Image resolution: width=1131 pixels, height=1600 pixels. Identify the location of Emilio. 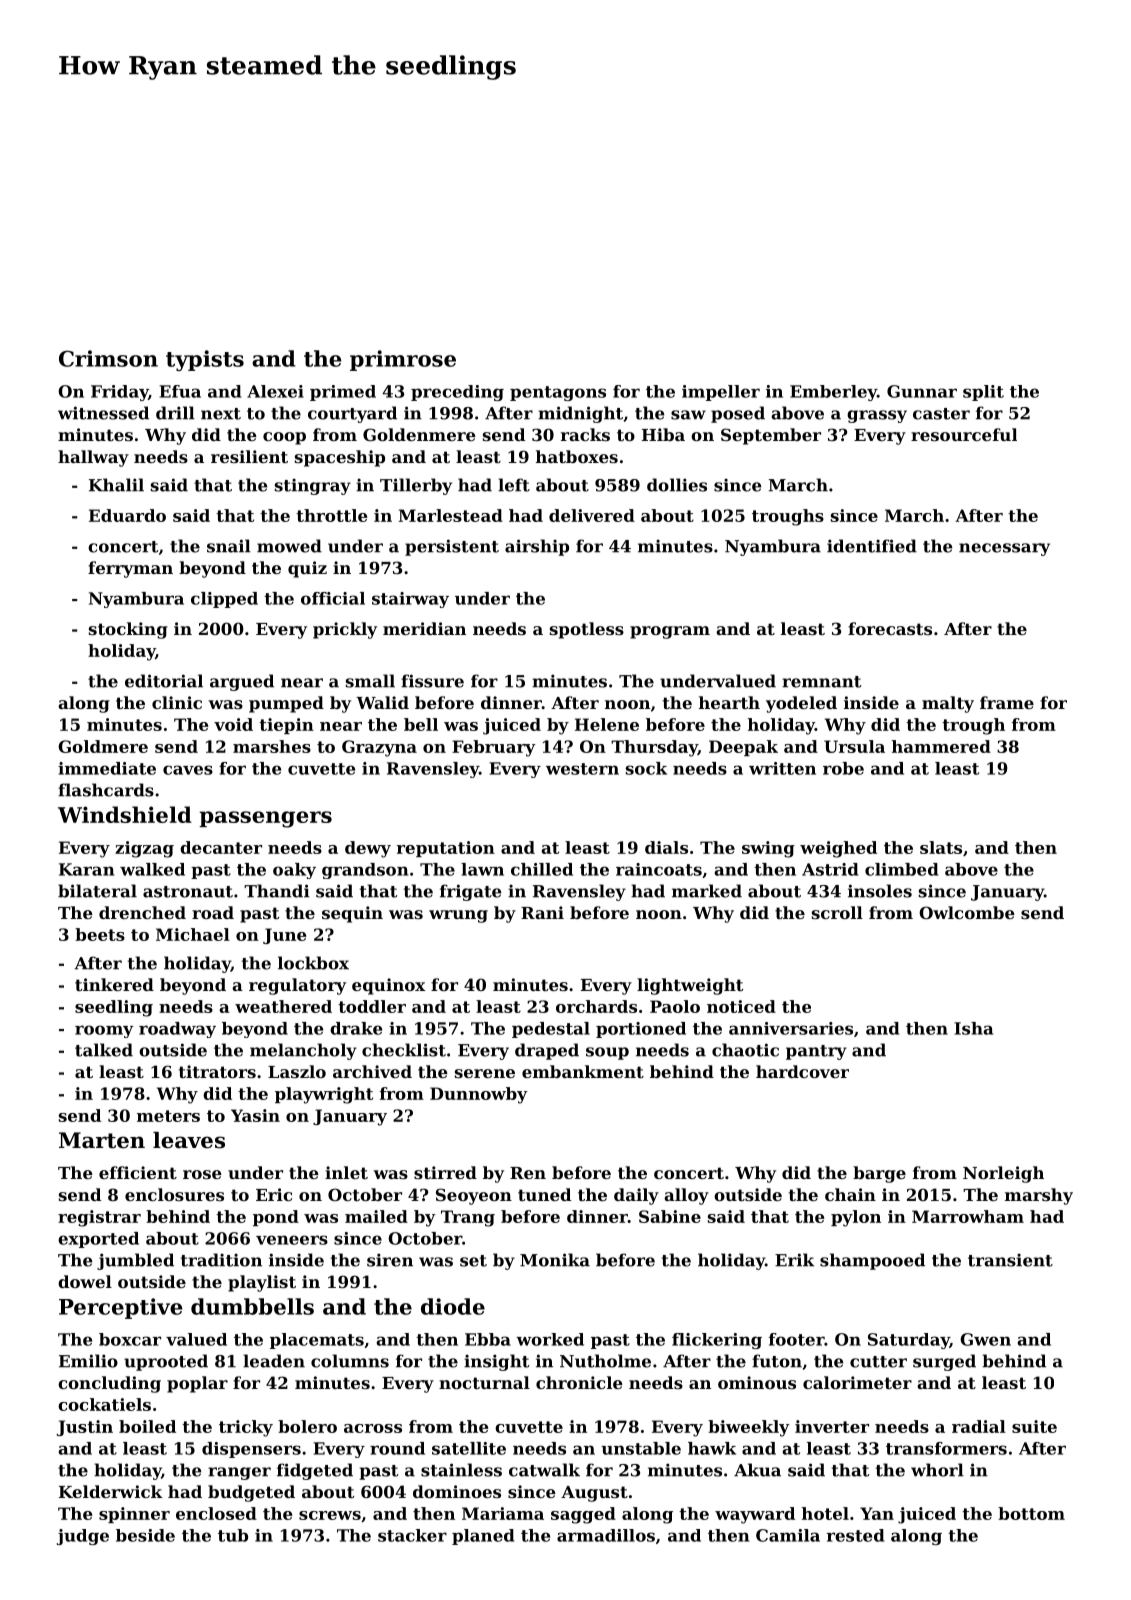
(88, 1361).
